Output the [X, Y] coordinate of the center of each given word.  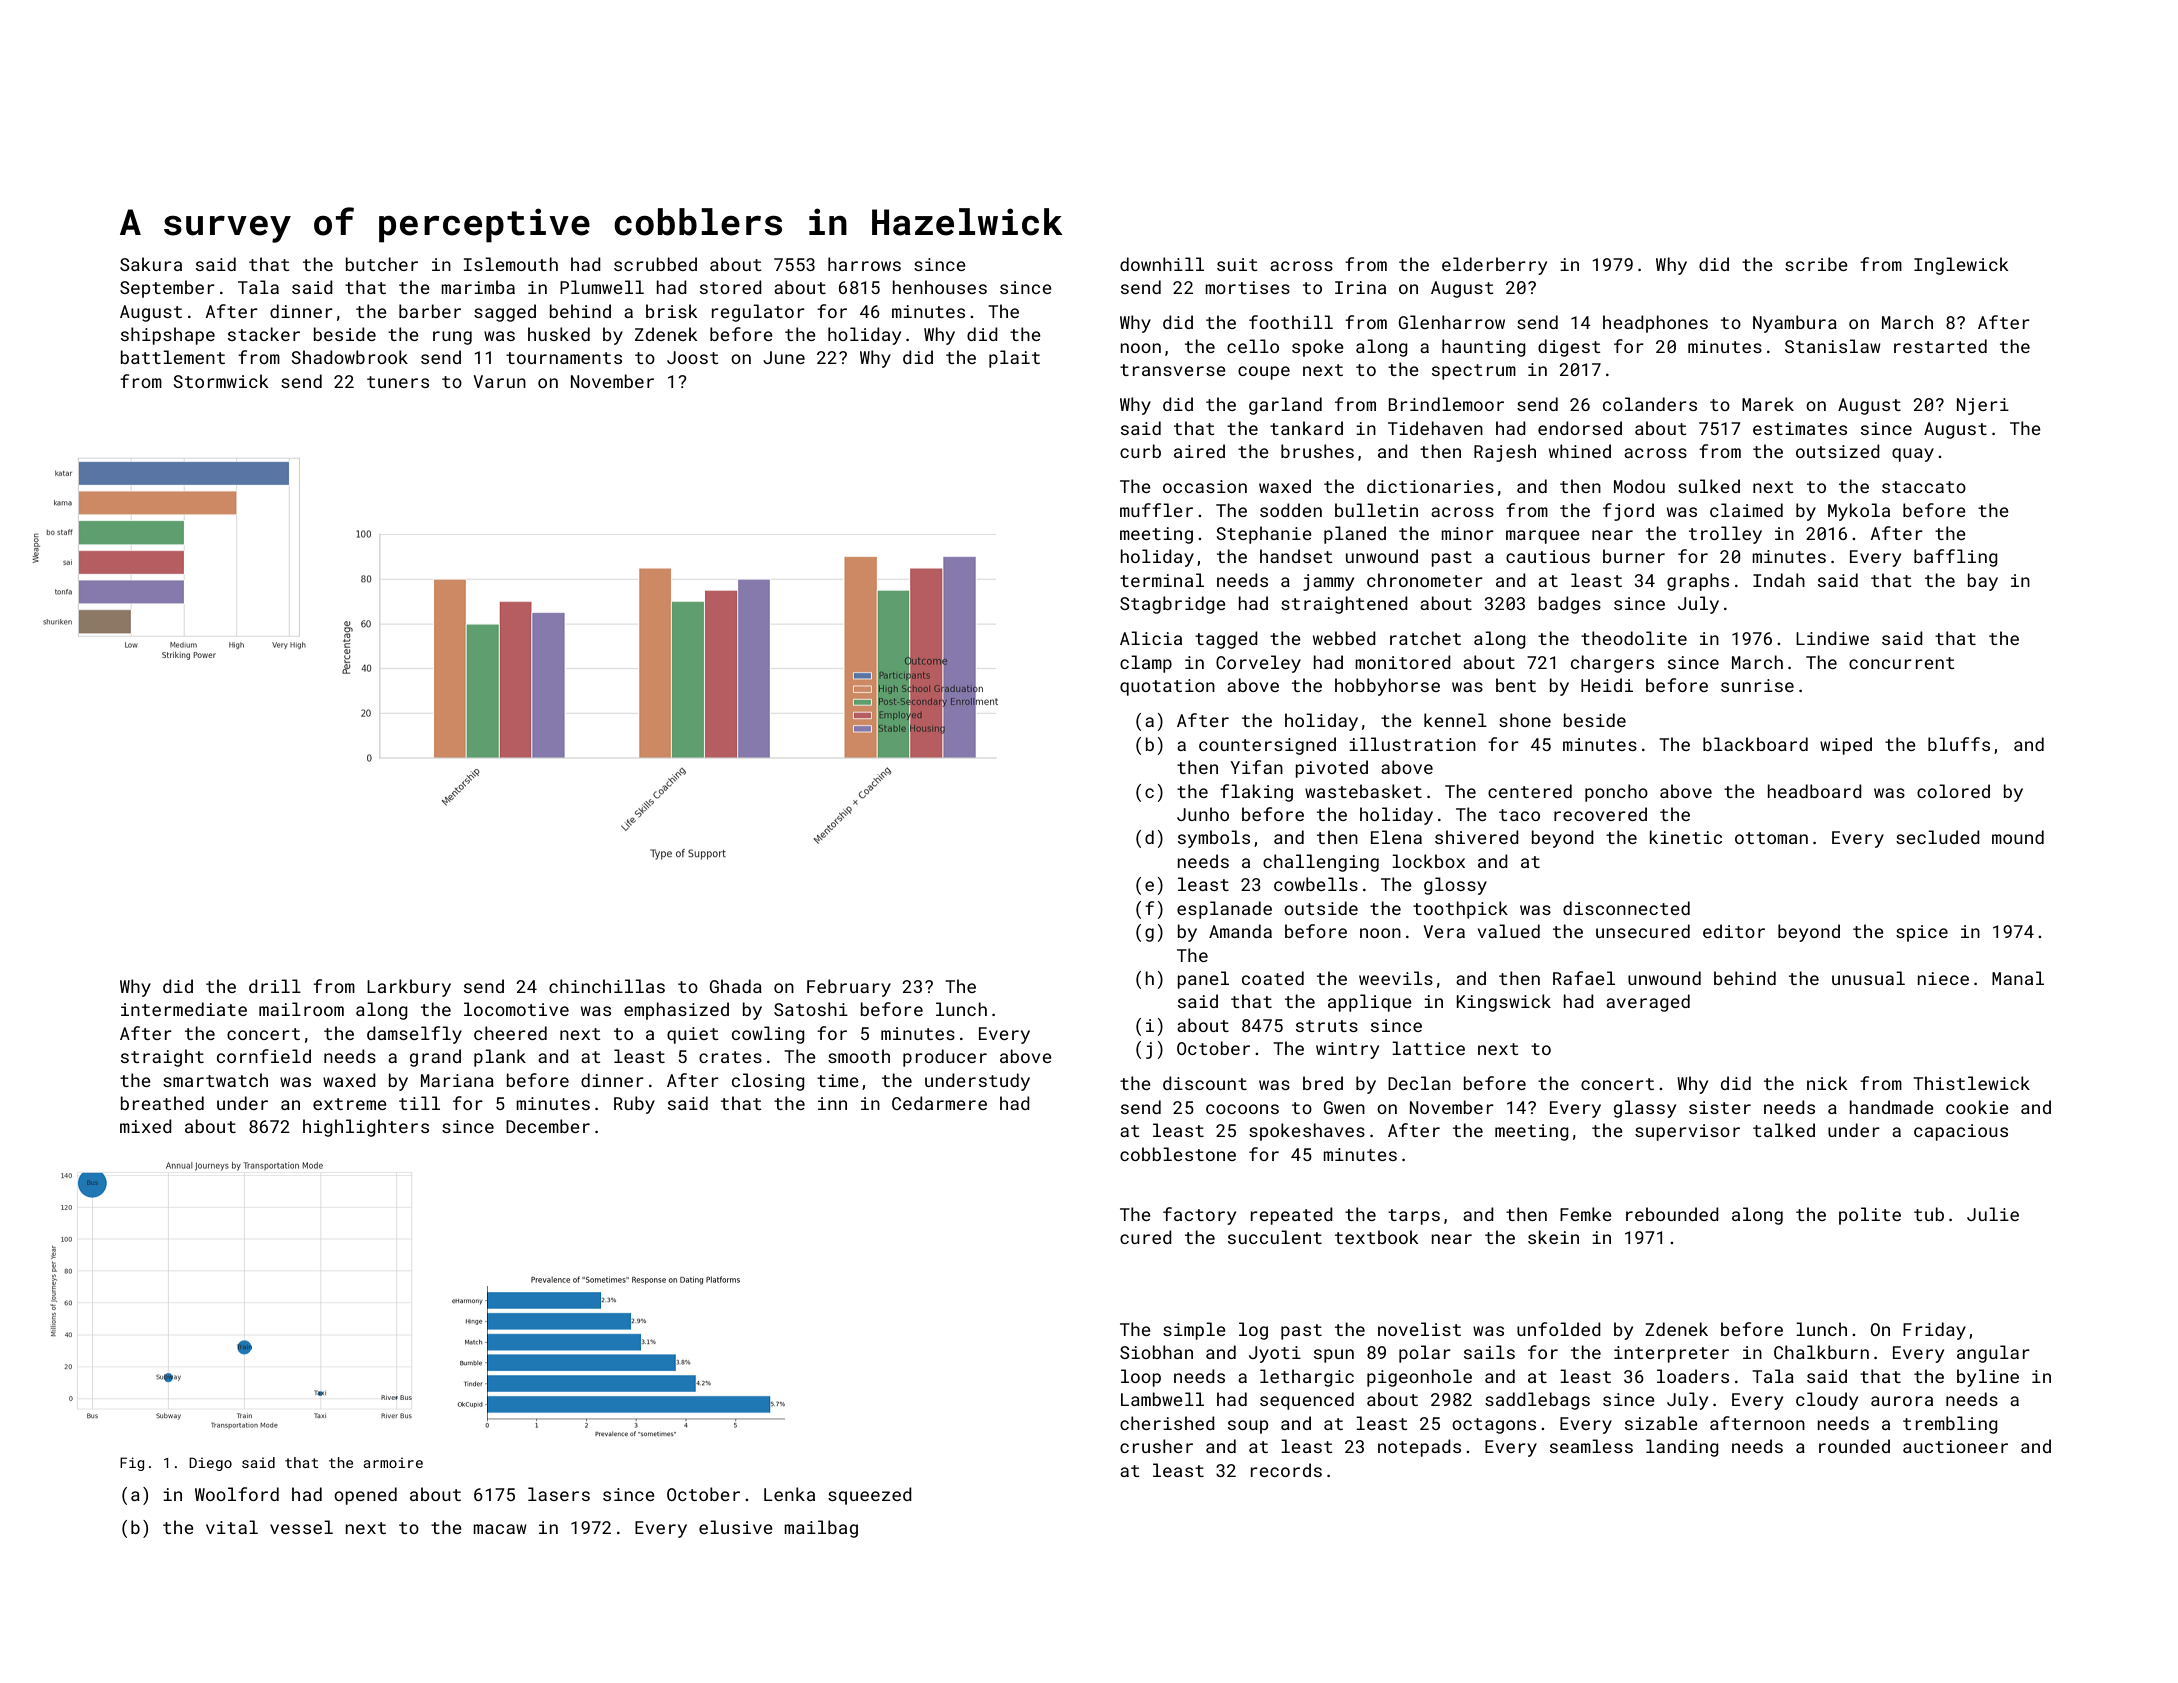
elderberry [1494, 266]
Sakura [151, 264]
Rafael [1584, 978]
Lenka [789, 1494]
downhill [1162, 264]
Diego [210, 1464]
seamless [1591, 1446]
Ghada [736, 986]
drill [275, 986]
